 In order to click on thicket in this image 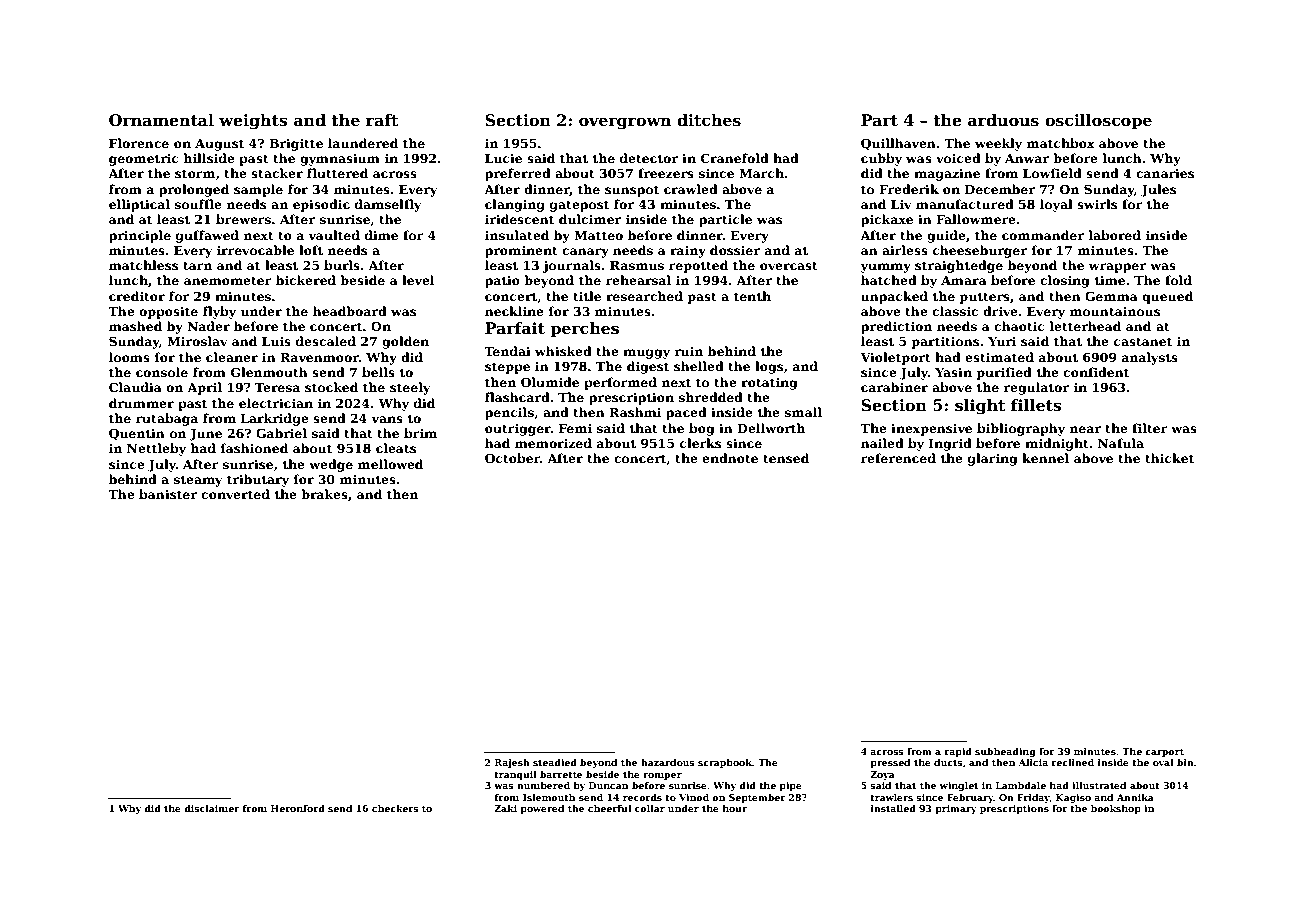, I will do `click(1170, 458)`.
